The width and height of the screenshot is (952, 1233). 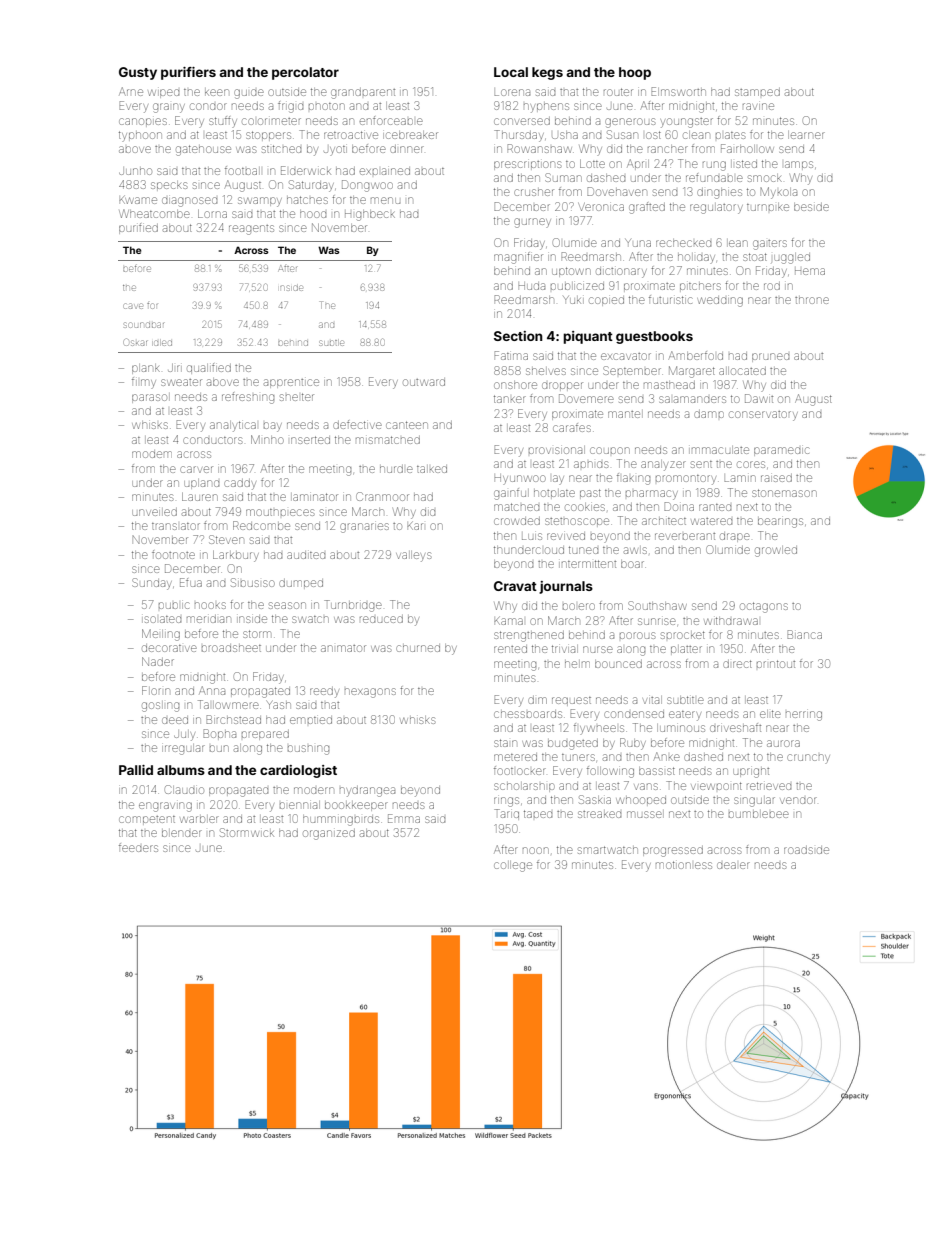 What do you see at coordinates (182, 833) in the screenshot?
I see `blender` at bounding box center [182, 833].
